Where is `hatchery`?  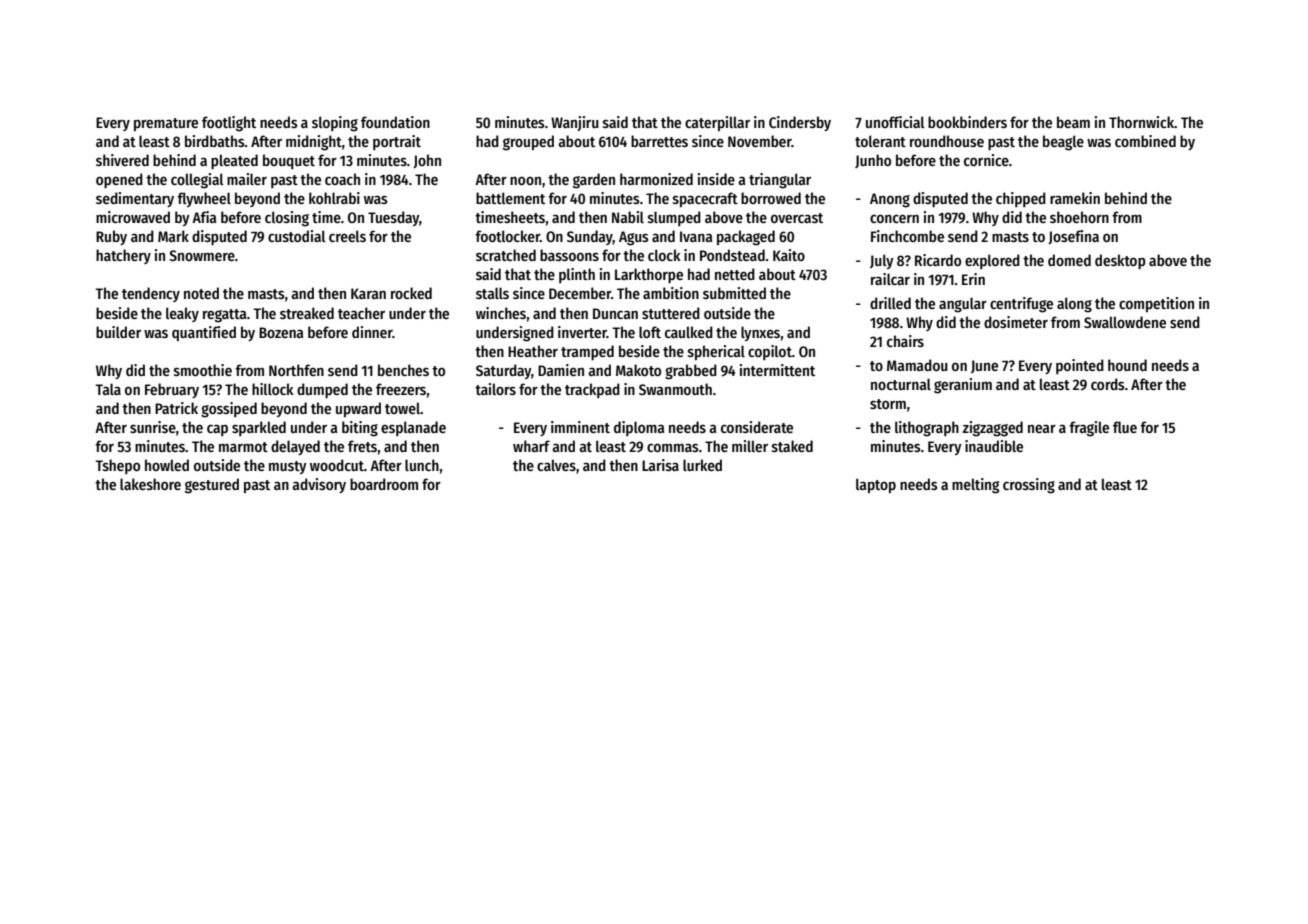
hatchery is located at coordinates (123, 256).
